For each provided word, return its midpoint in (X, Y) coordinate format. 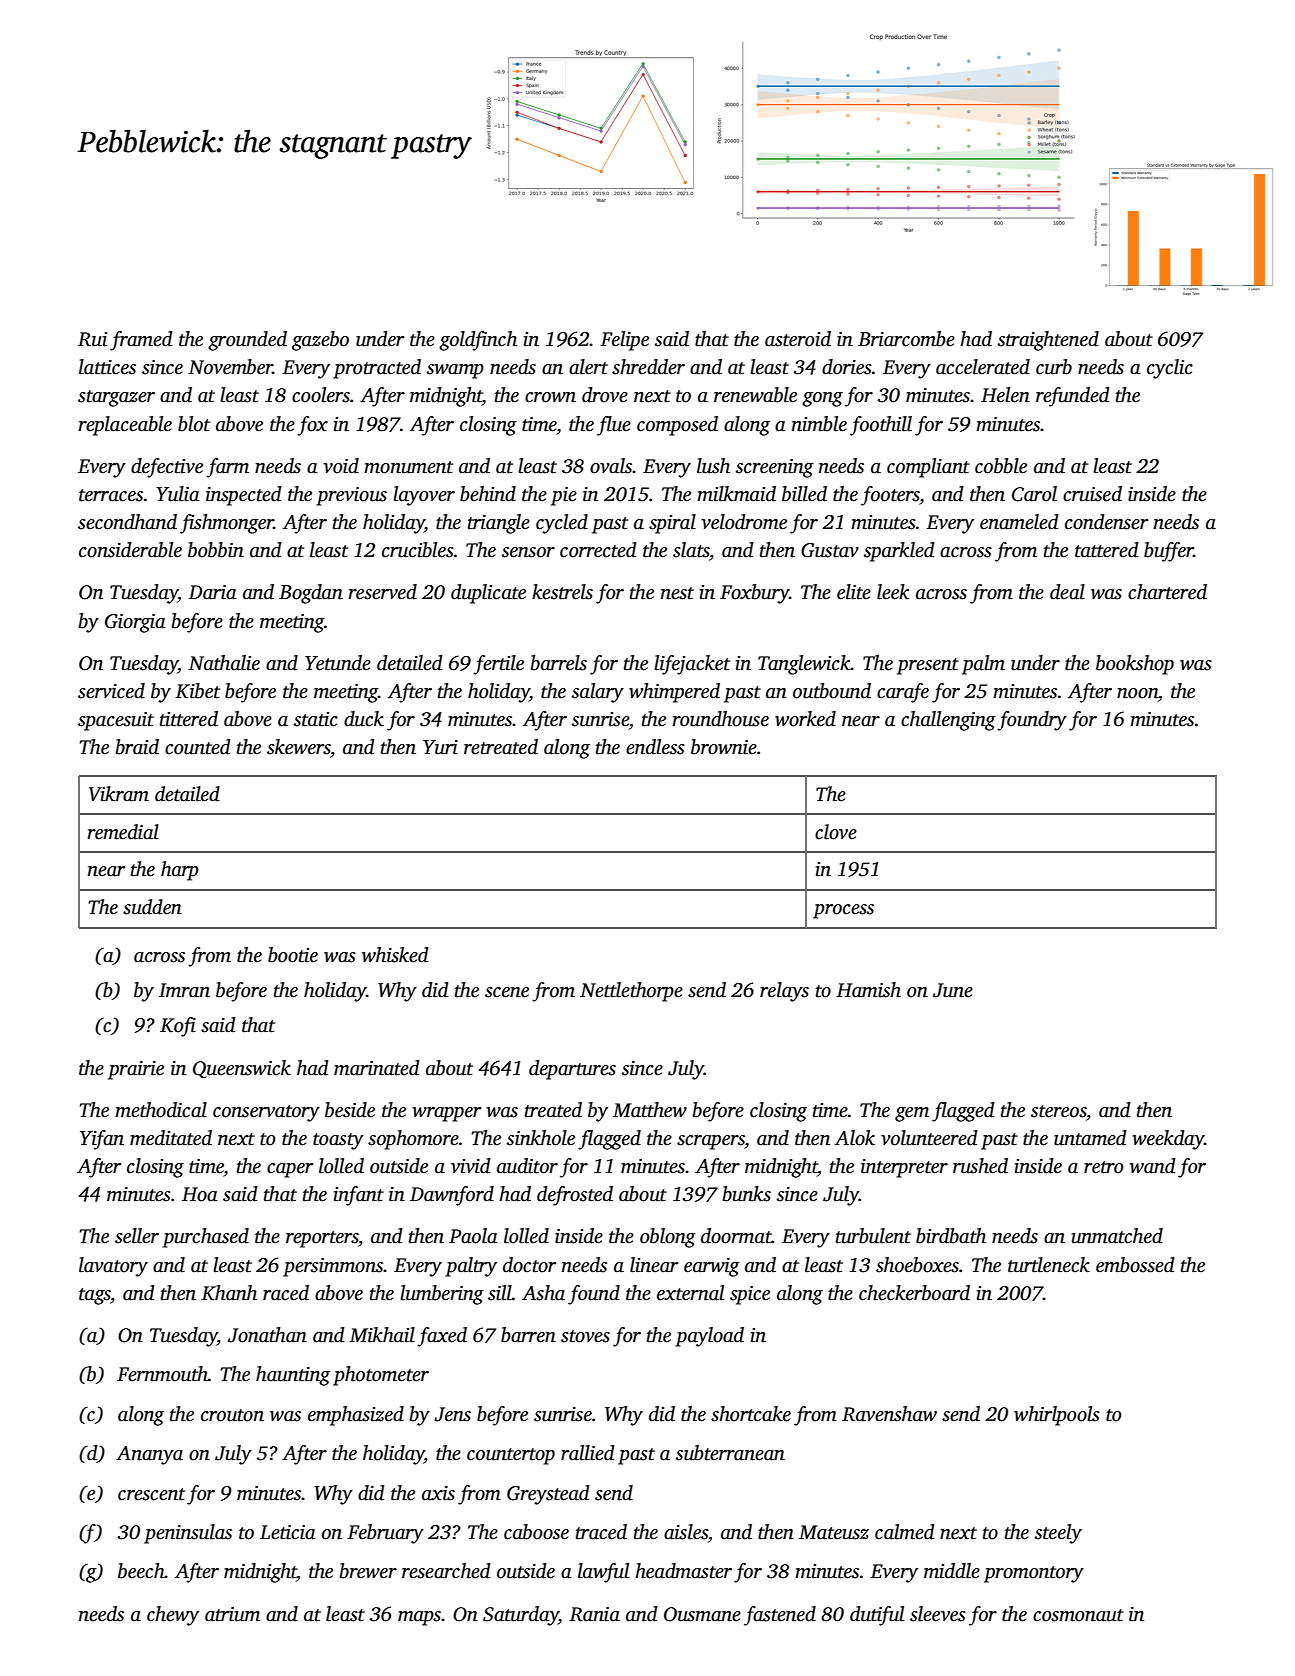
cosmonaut (1078, 1615)
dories (847, 367)
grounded (247, 341)
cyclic (1170, 369)
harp (180, 871)
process (843, 911)
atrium (232, 1614)
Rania (594, 1614)
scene (507, 992)
